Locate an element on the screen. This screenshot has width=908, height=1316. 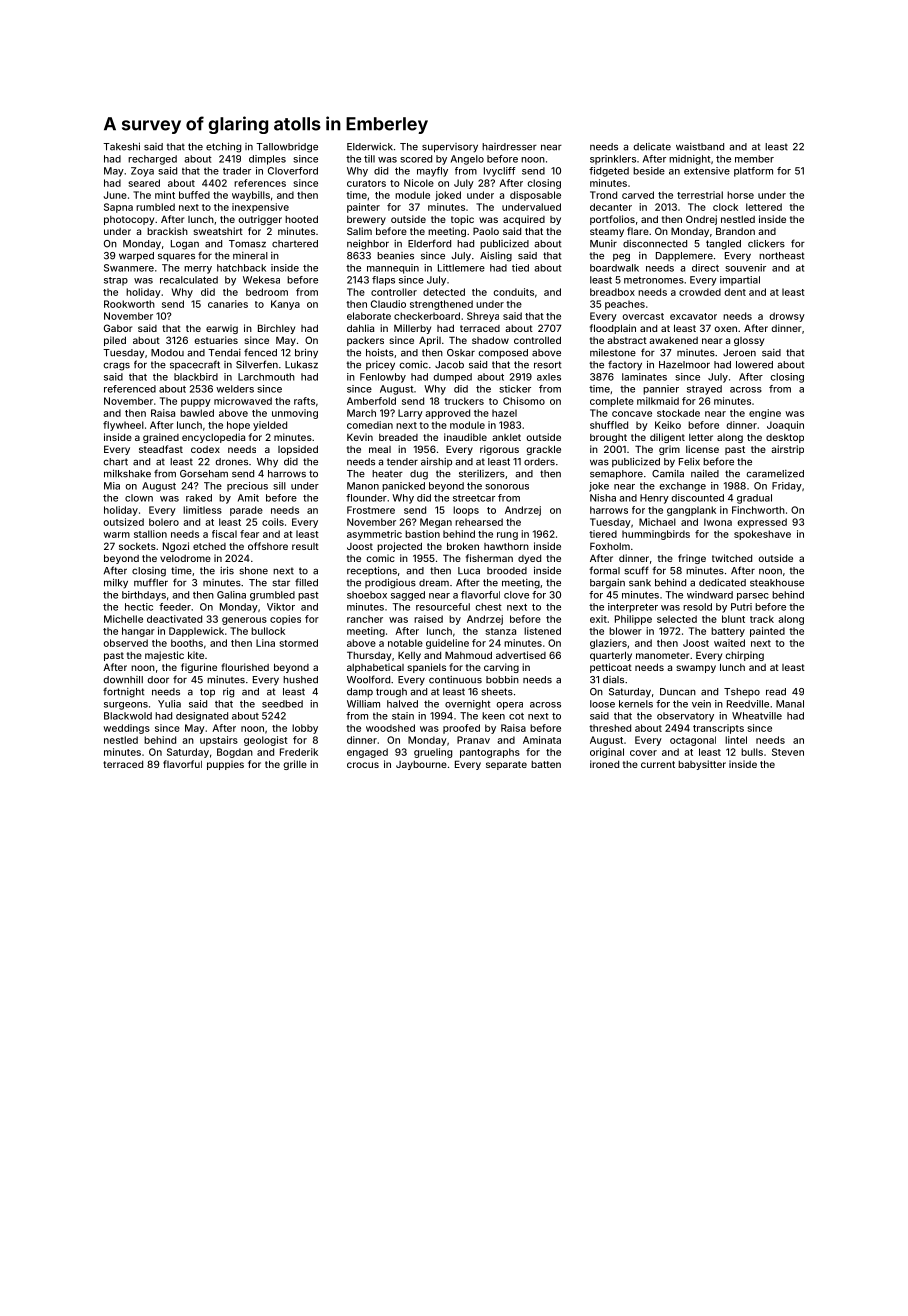
platform is located at coordinates (753, 172).
